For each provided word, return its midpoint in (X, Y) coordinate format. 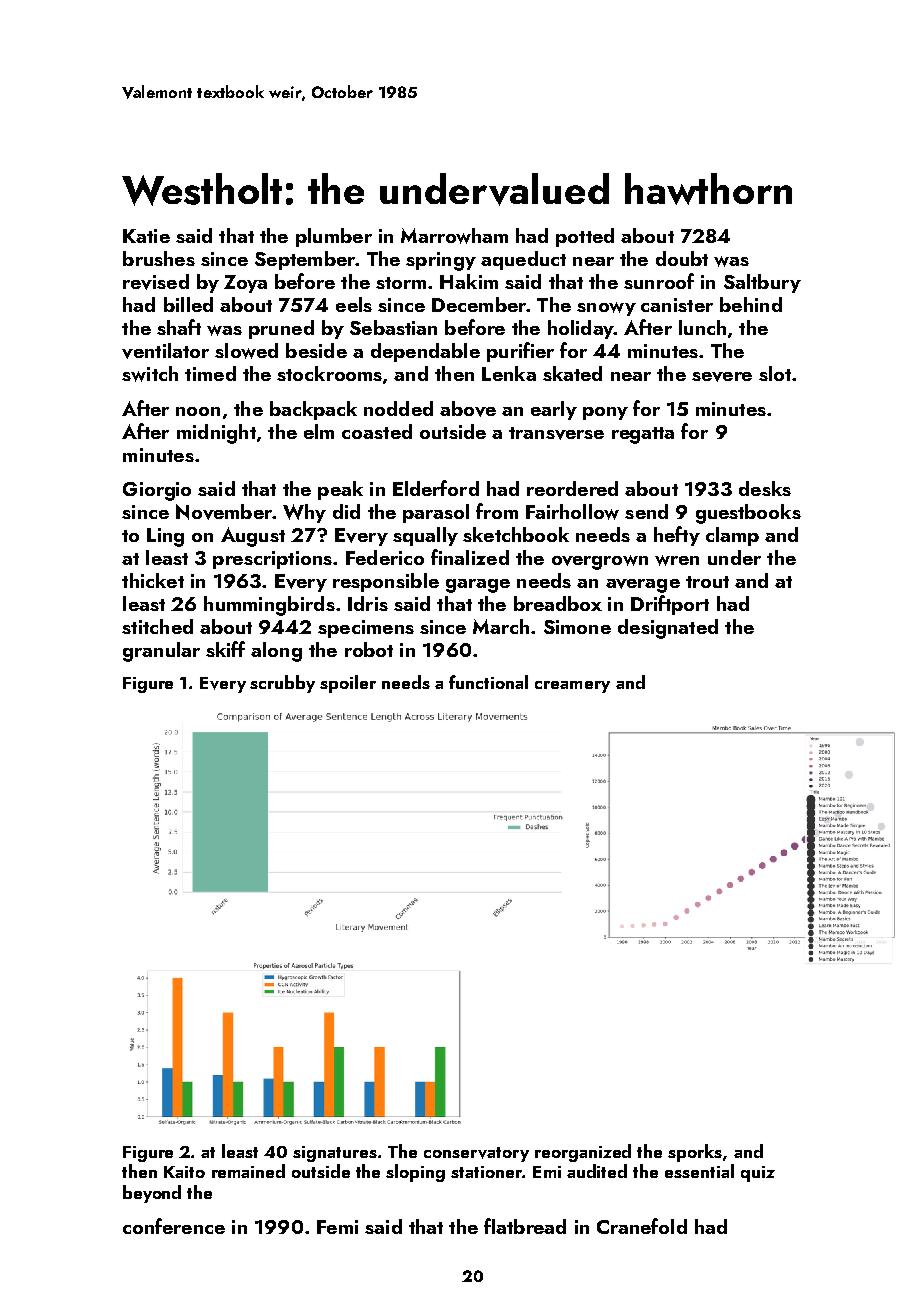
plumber (334, 237)
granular (161, 652)
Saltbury (762, 283)
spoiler (348, 684)
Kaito (184, 1172)
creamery (572, 687)
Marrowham (454, 236)
